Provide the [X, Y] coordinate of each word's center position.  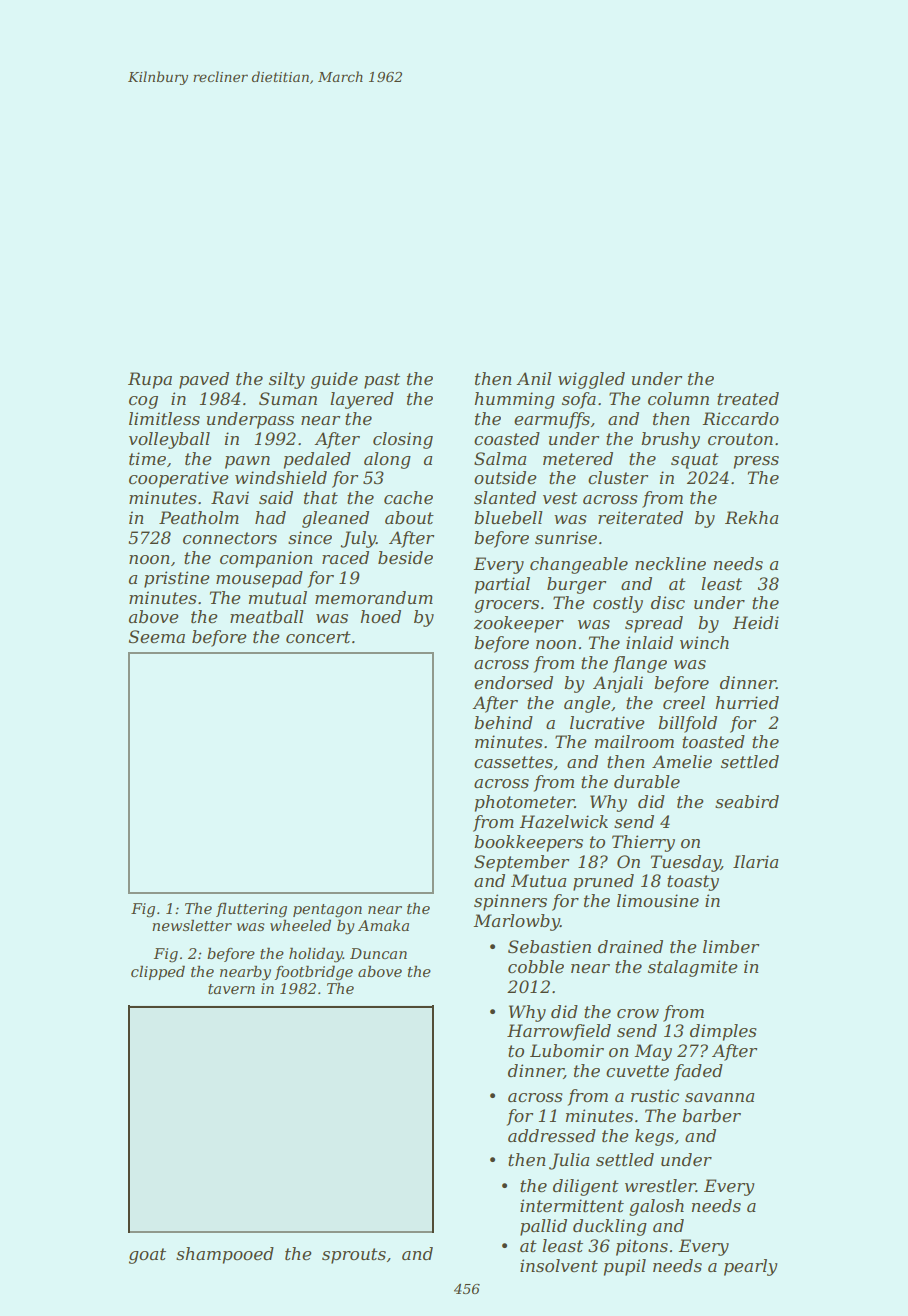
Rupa [150, 380]
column [678, 398]
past [382, 381]
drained [630, 946]
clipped [158, 972]
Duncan [378, 953]
